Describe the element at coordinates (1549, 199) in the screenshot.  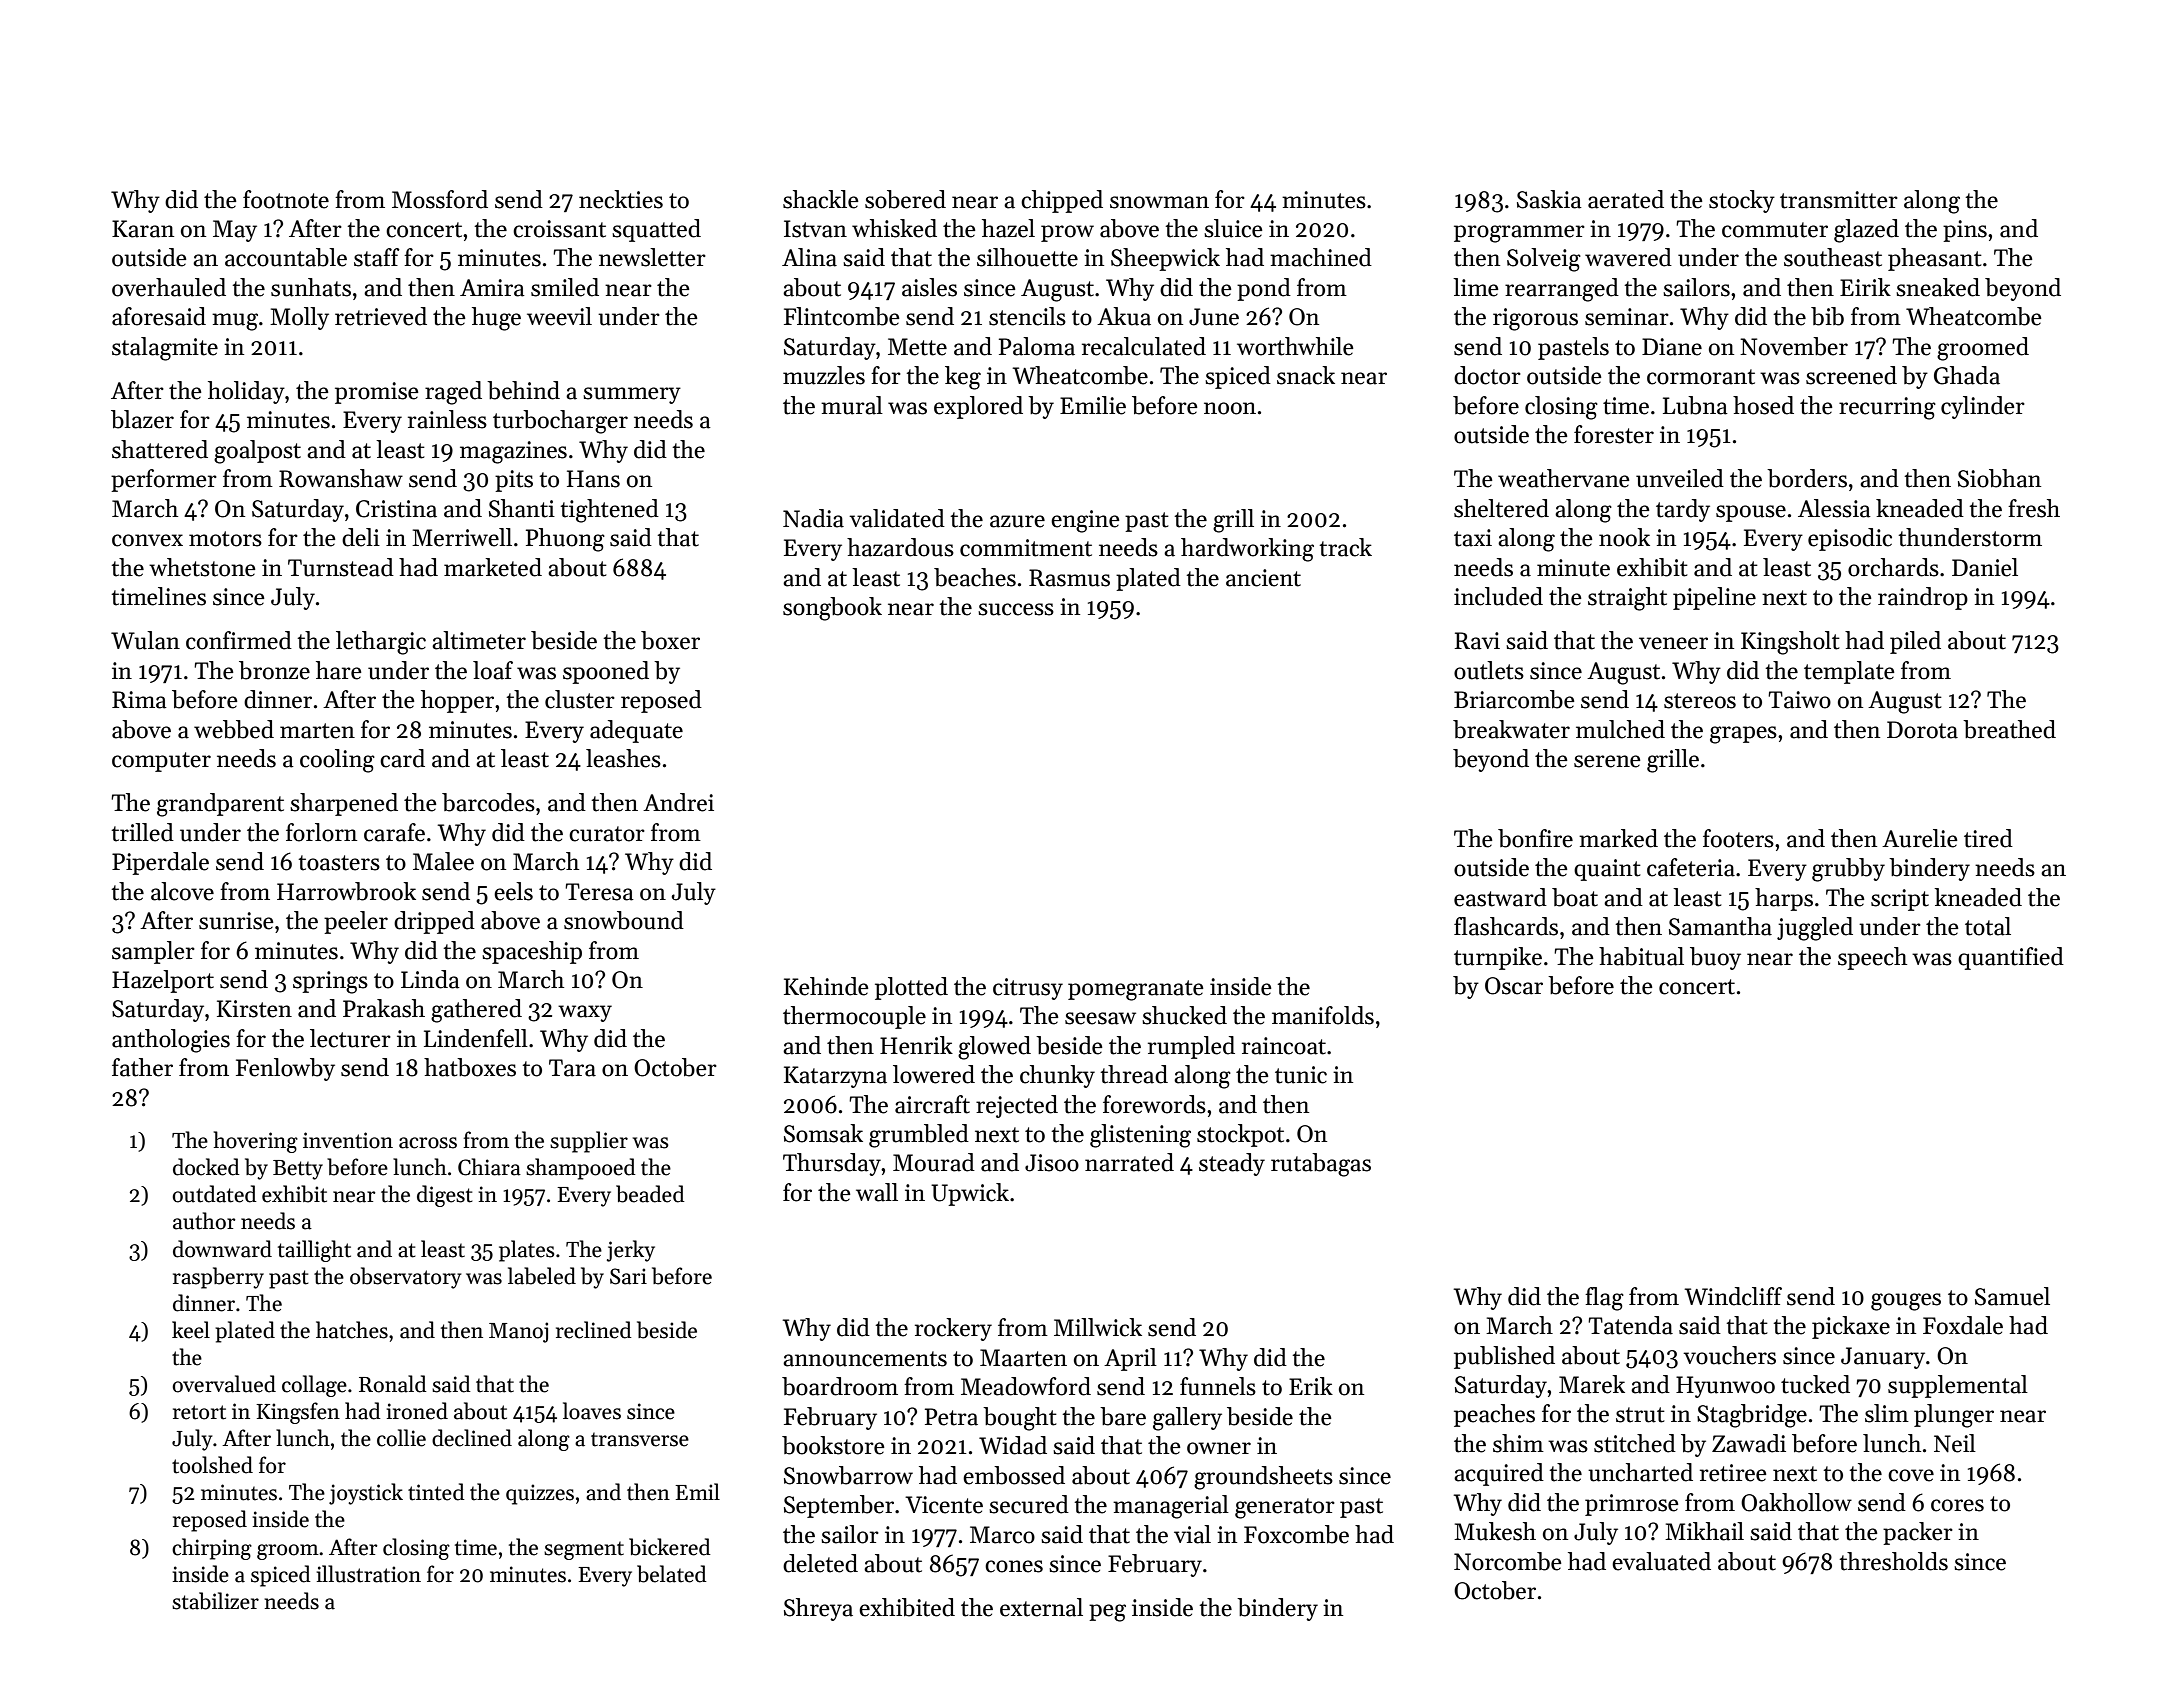
I see `Saskia` at that location.
